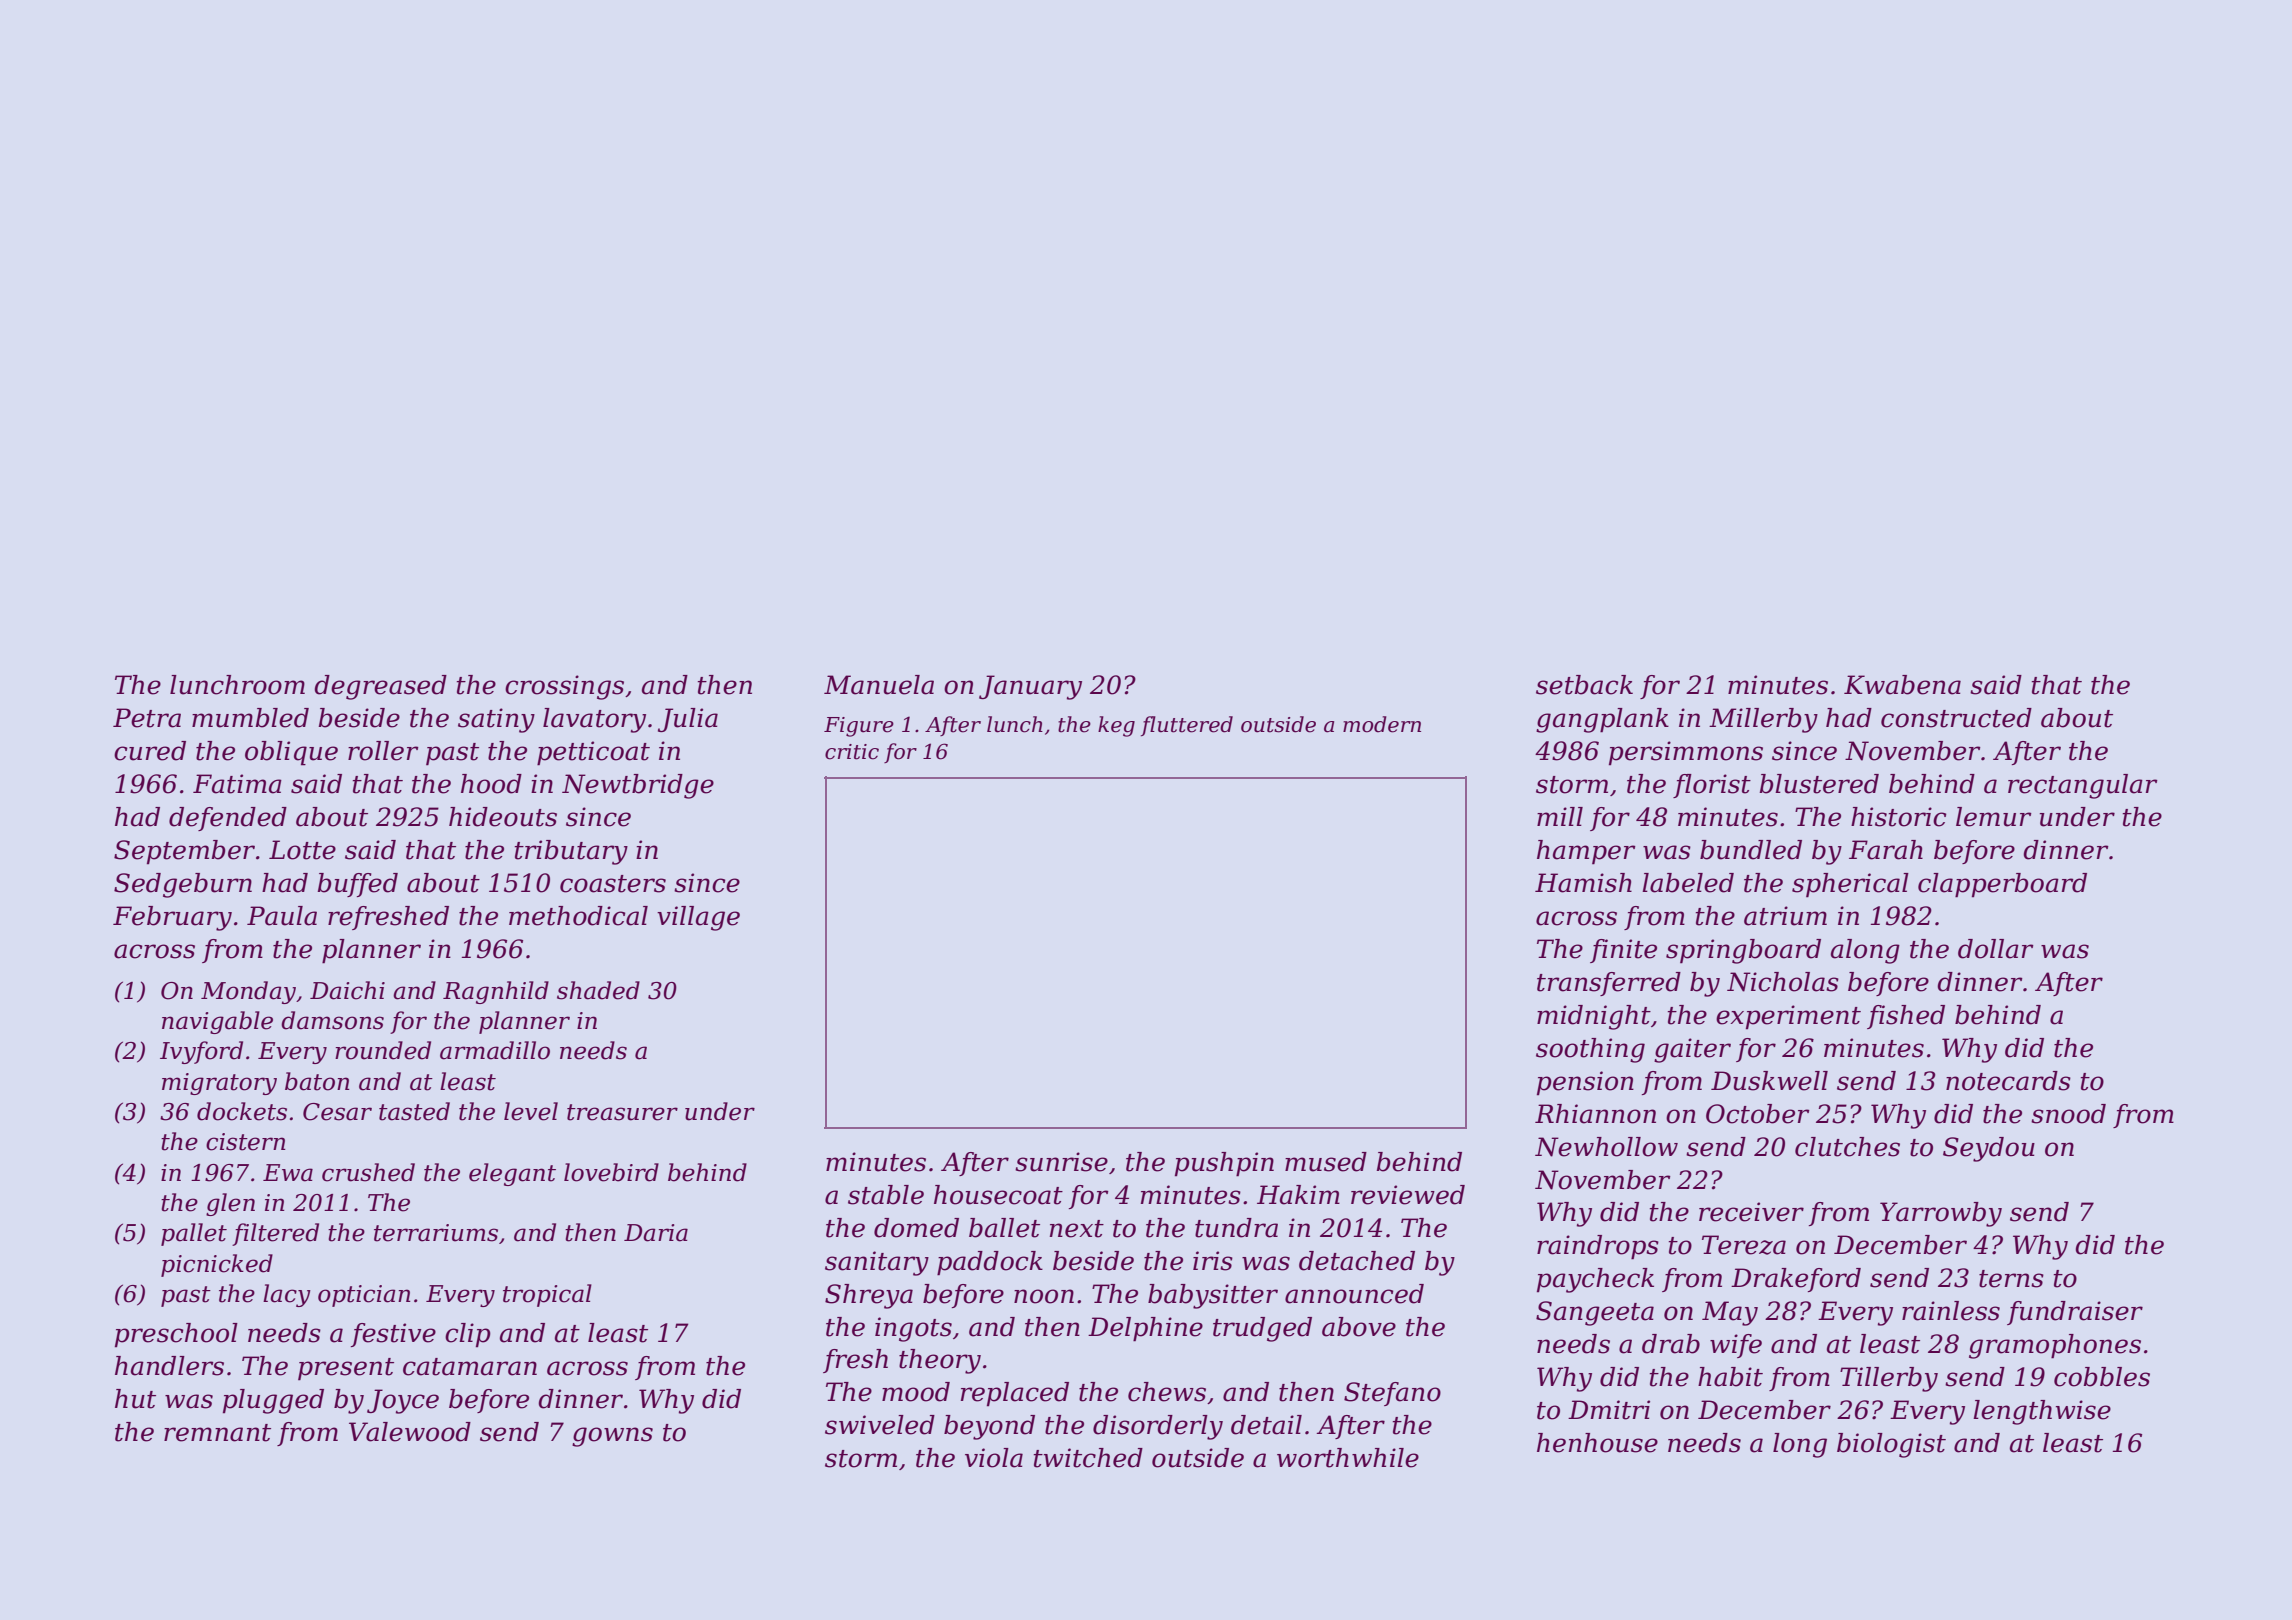 The width and height of the screenshot is (2292, 1620). I want to click on lovebird, so click(611, 1172).
